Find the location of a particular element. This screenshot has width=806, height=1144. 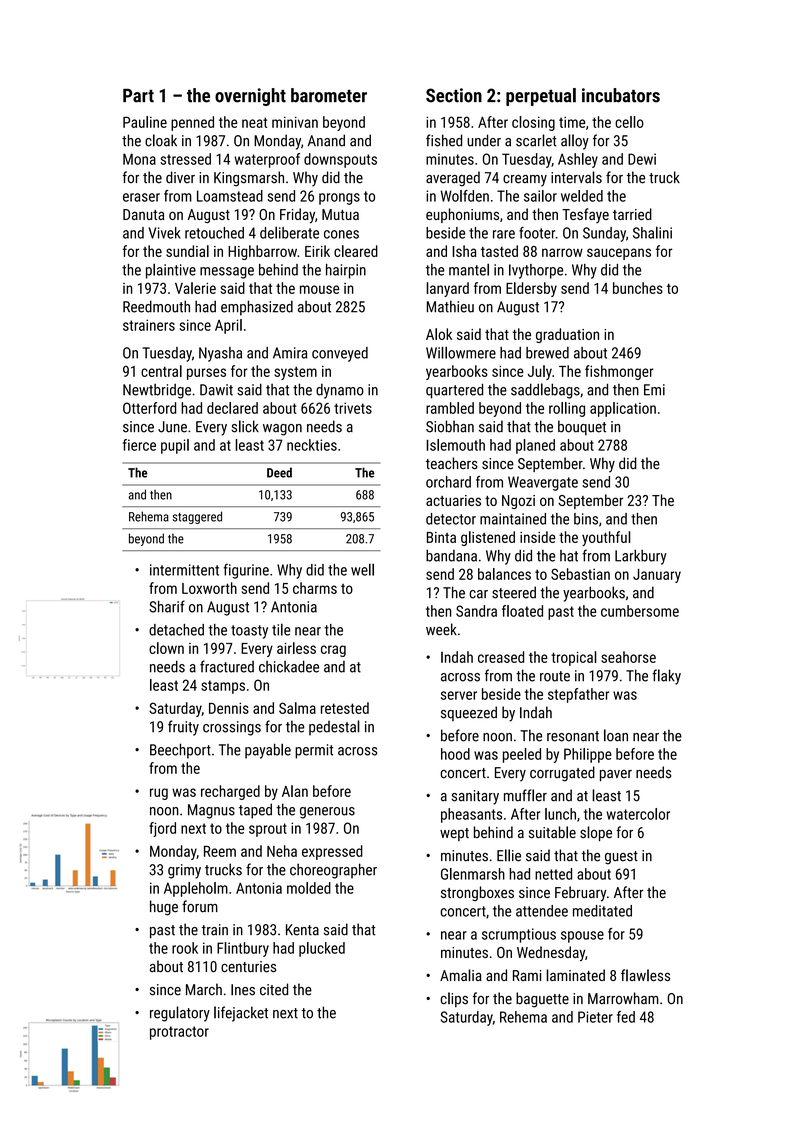

fjord is located at coordinates (162, 829).
